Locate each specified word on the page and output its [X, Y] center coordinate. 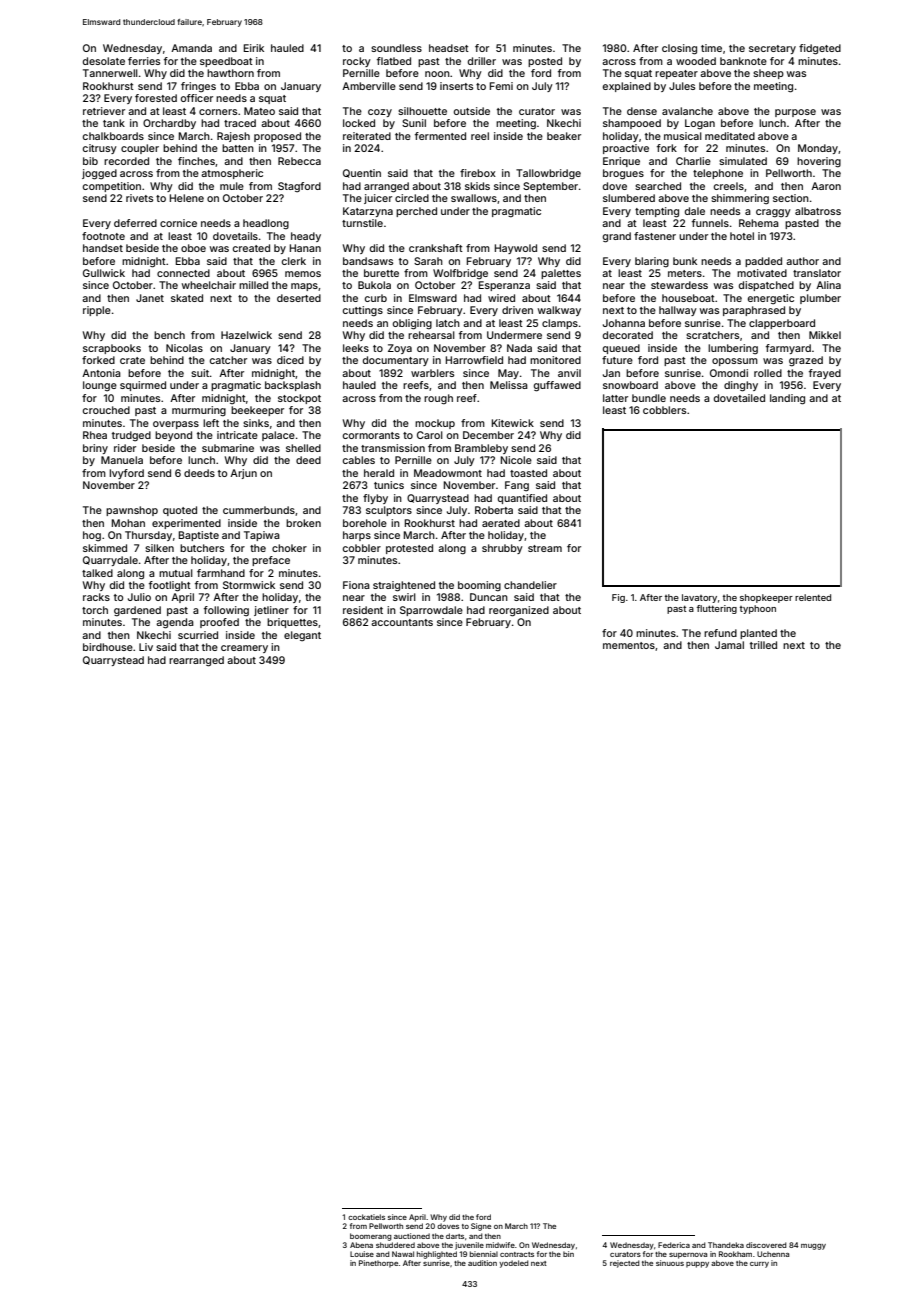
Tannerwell [110, 73]
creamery [244, 649]
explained [627, 87]
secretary [772, 49]
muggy [813, 1247]
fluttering [717, 609]
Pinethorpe [378, 1264]
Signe [481, 1227]
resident [363, 610]
